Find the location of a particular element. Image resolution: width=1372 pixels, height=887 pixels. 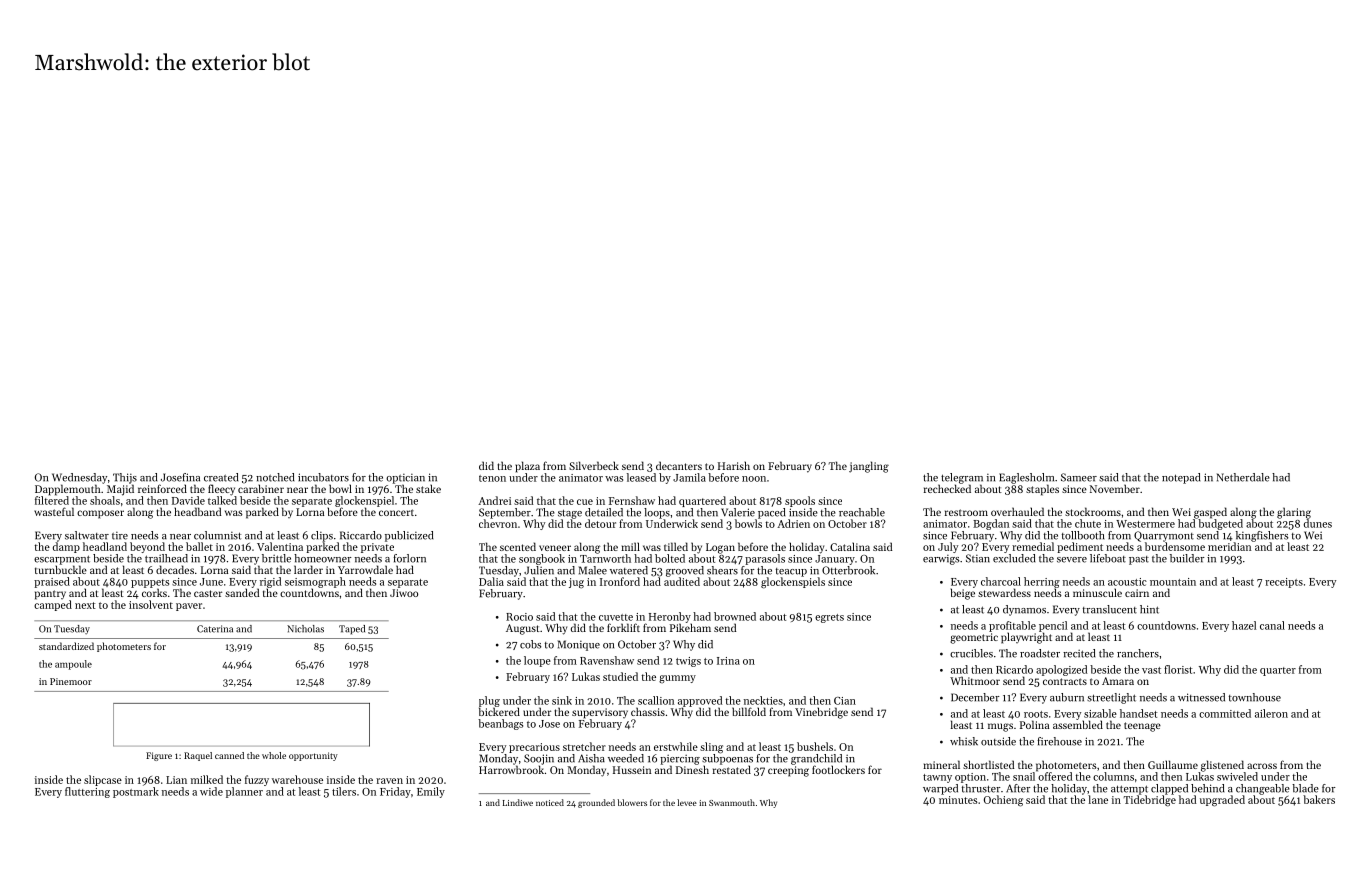

canal is located at coordinates (1272, 625).
